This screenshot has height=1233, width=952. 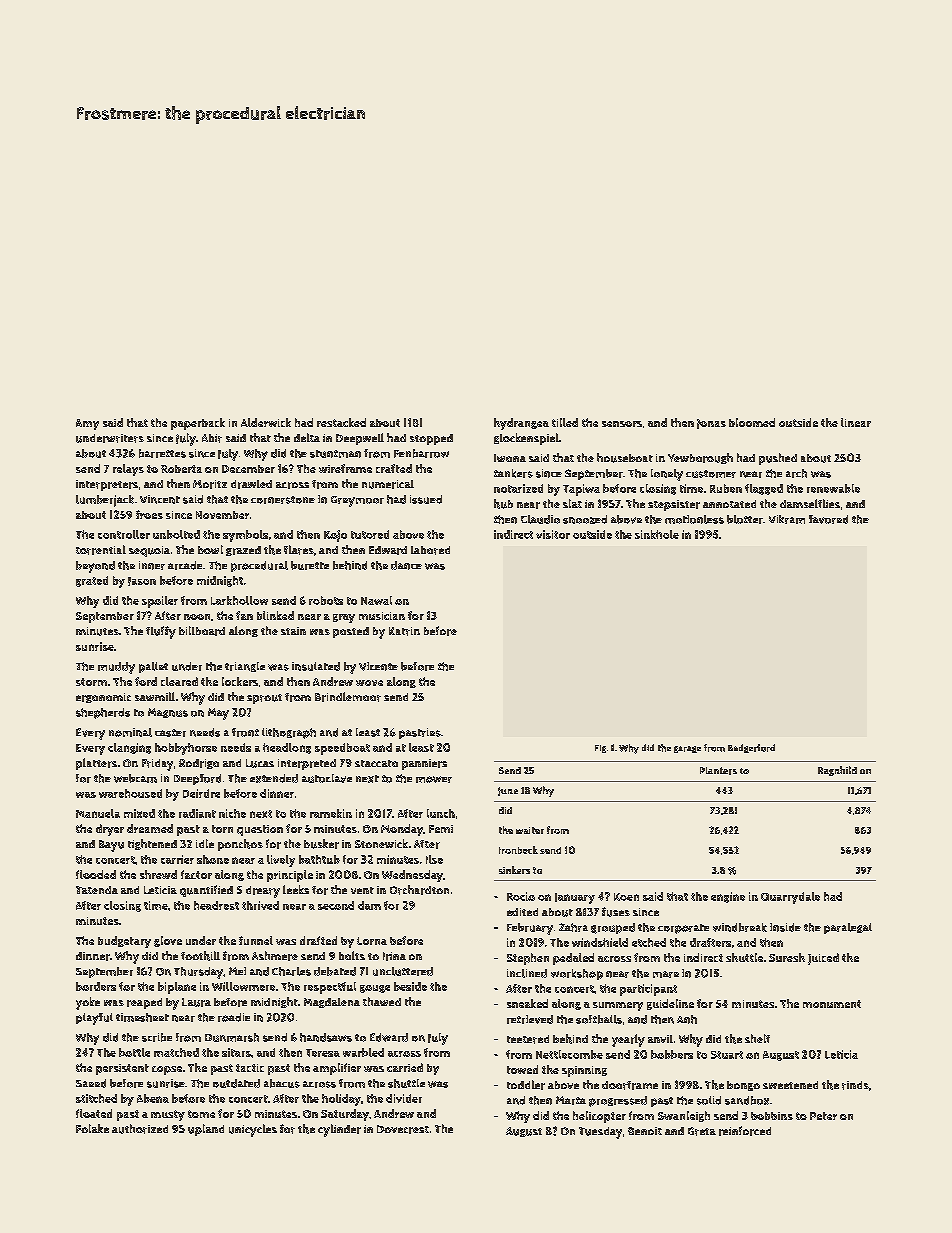 I want to click on Jonas, so click(x=711, y=424).
